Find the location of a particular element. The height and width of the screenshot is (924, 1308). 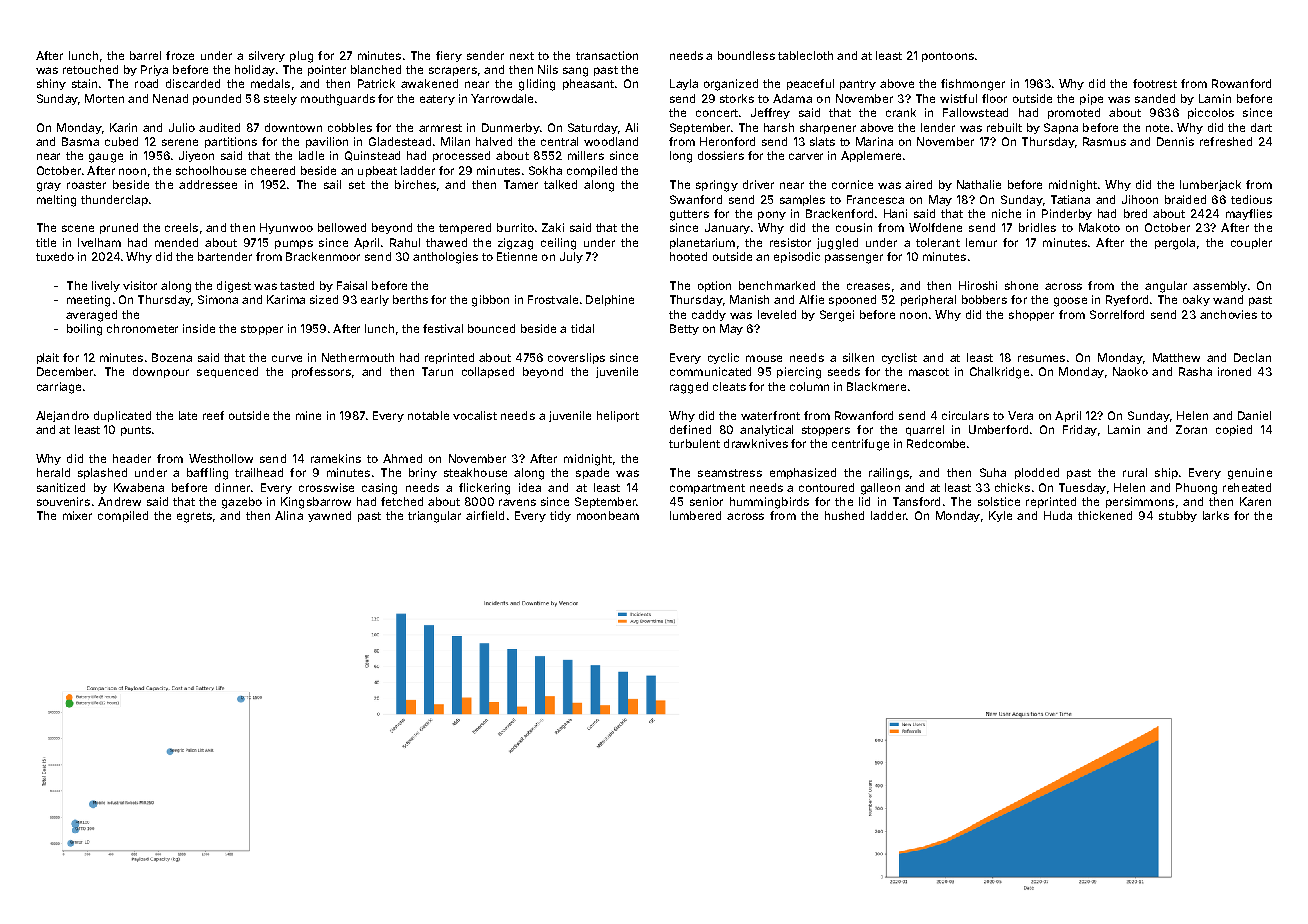

pontoons is located at coordinates (948, 57).
